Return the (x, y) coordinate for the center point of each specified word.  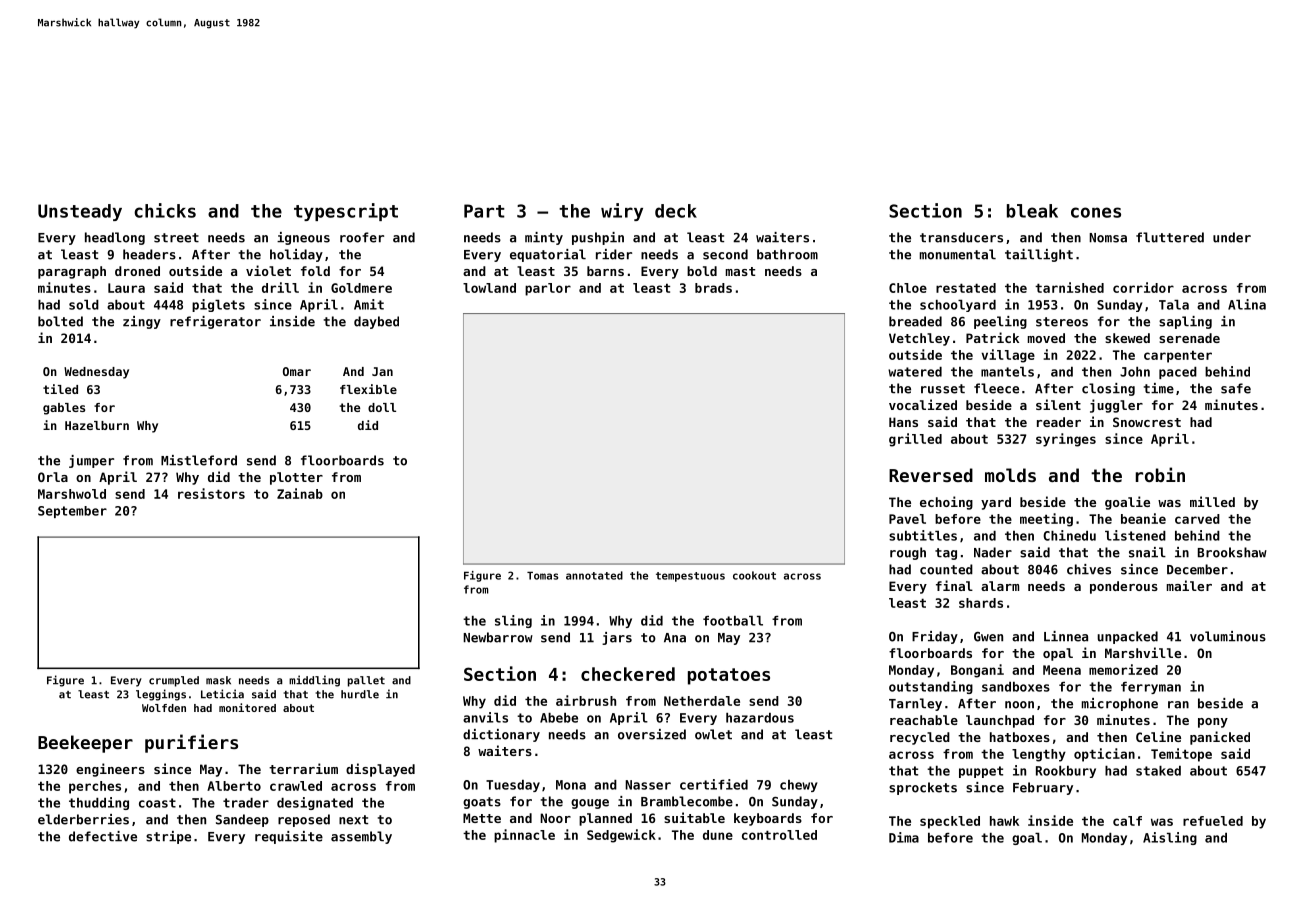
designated (315, 803)
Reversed (931, 475)
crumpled (174, 681)
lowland (489, 288)
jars (617, 638)
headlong (115, 238)
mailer (1189, 585)
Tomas (542, 575)
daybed (376, 322)
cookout (754, 575)
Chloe (908, 288)
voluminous (1228, 636)
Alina (1247, 304)
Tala (1174, 305)
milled (1212, 501)
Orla (53, 477)
